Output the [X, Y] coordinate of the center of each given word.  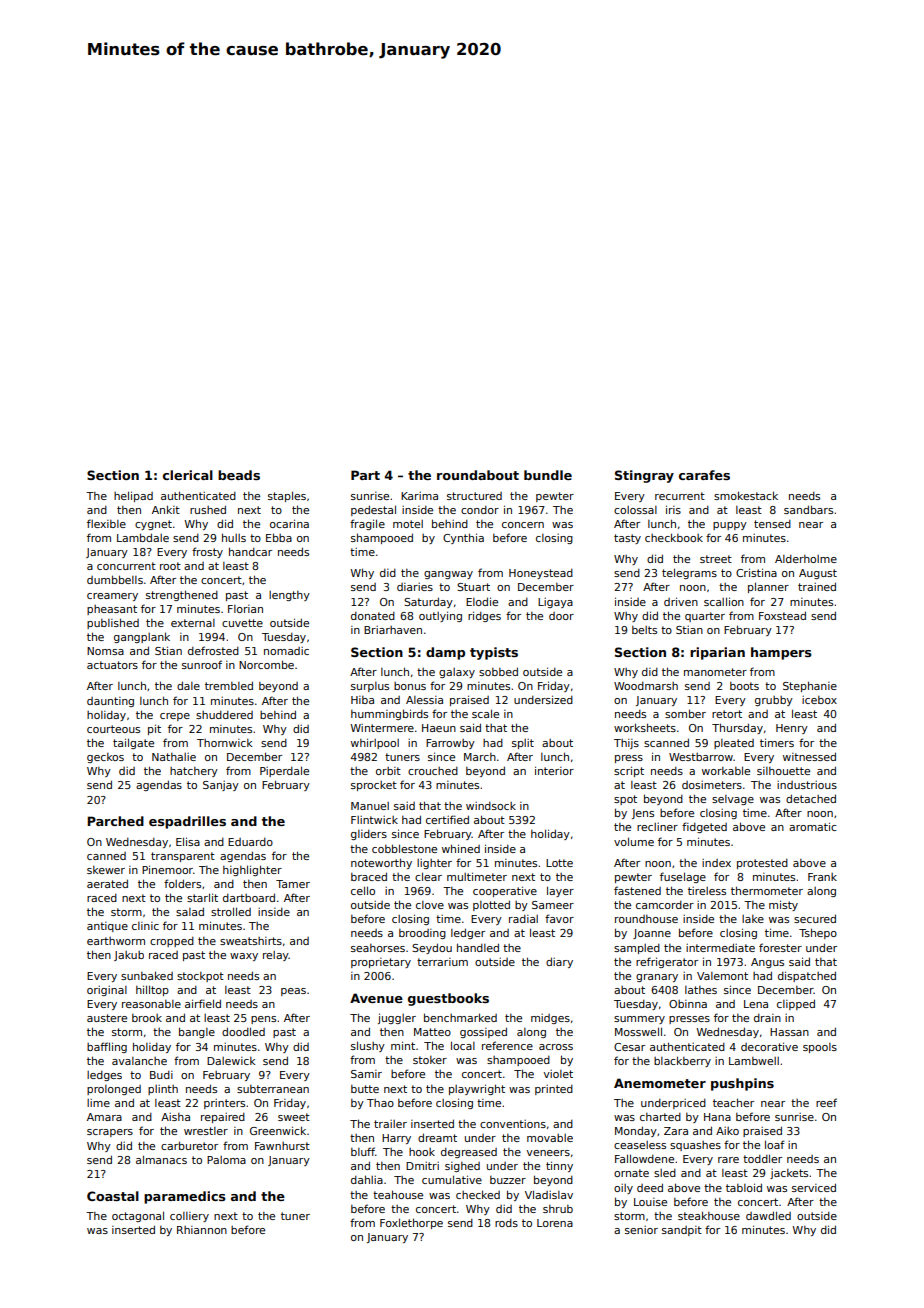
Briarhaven [393, 630]
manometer [715, 672]
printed [554, 1090]
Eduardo [250, 842]
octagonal [138, 1216]
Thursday [737, 728]
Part [365, 475]
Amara [104, 1117]
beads [239, 475]
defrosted [213, 650]
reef [826, 1102]
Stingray [644, 476]
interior [554, 770]
